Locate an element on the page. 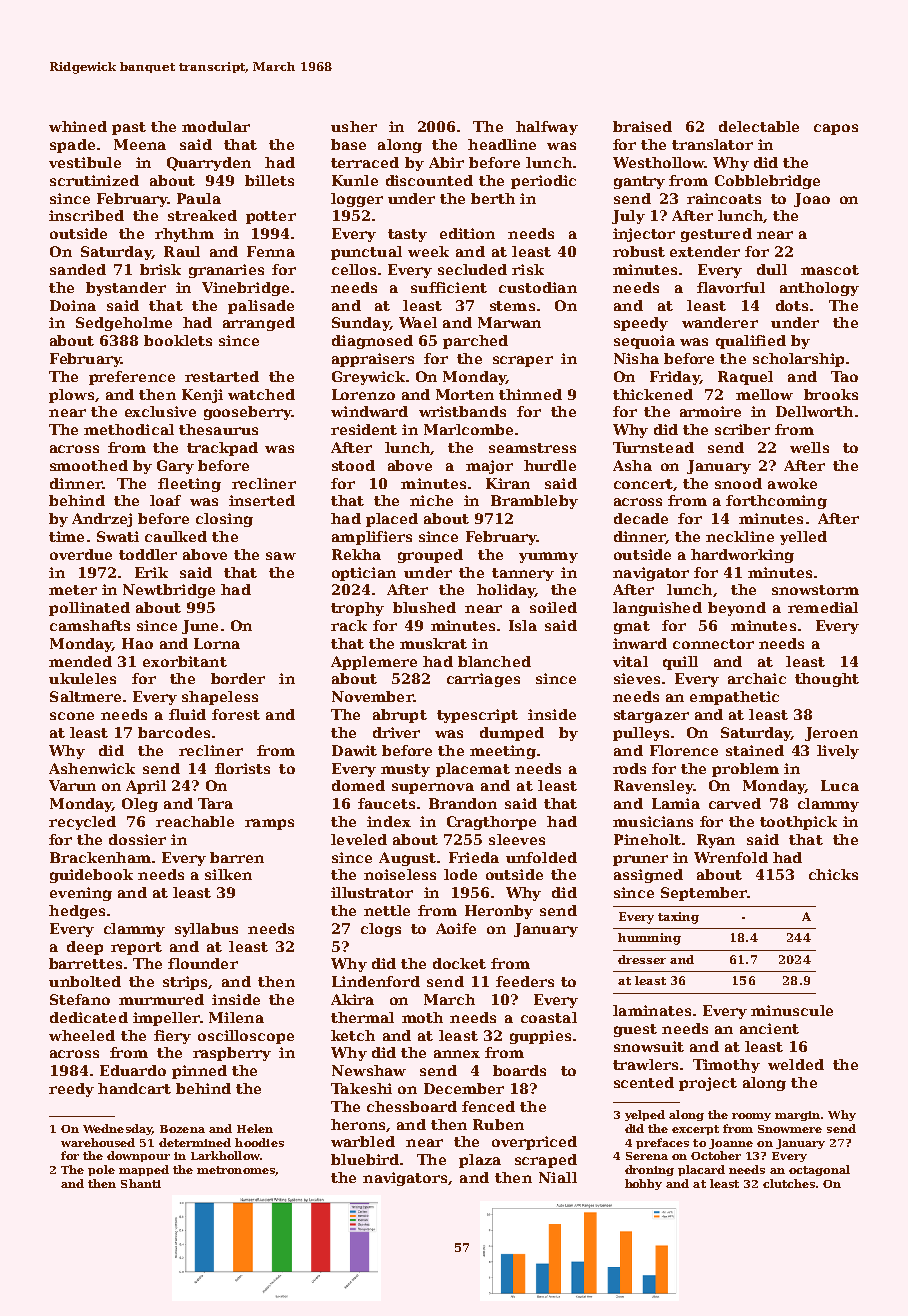 This page has height=1316, width=908. dresser is located at coordinates (642, 959).
